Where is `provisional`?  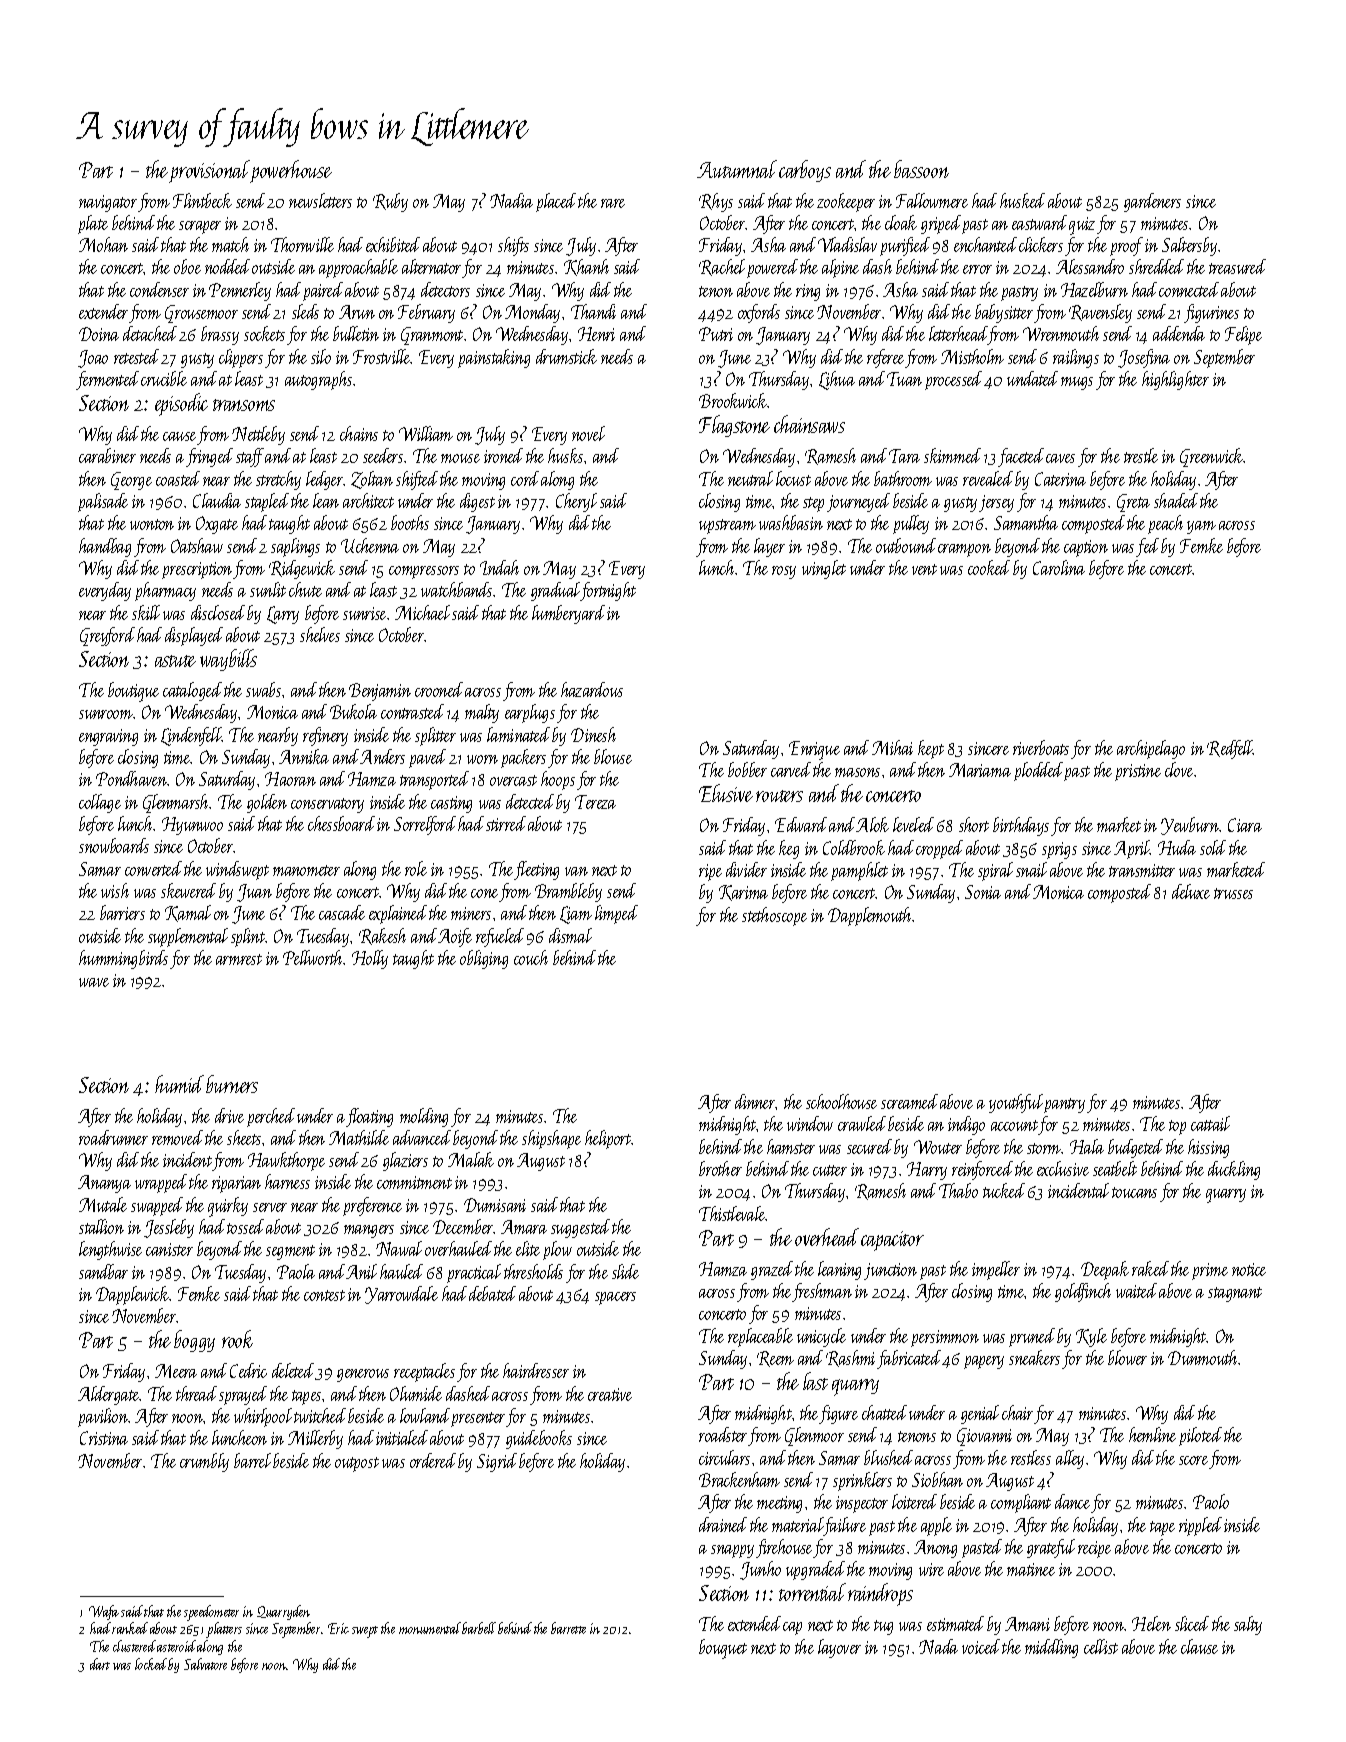
provisional is located at coordinates (209, 171).
